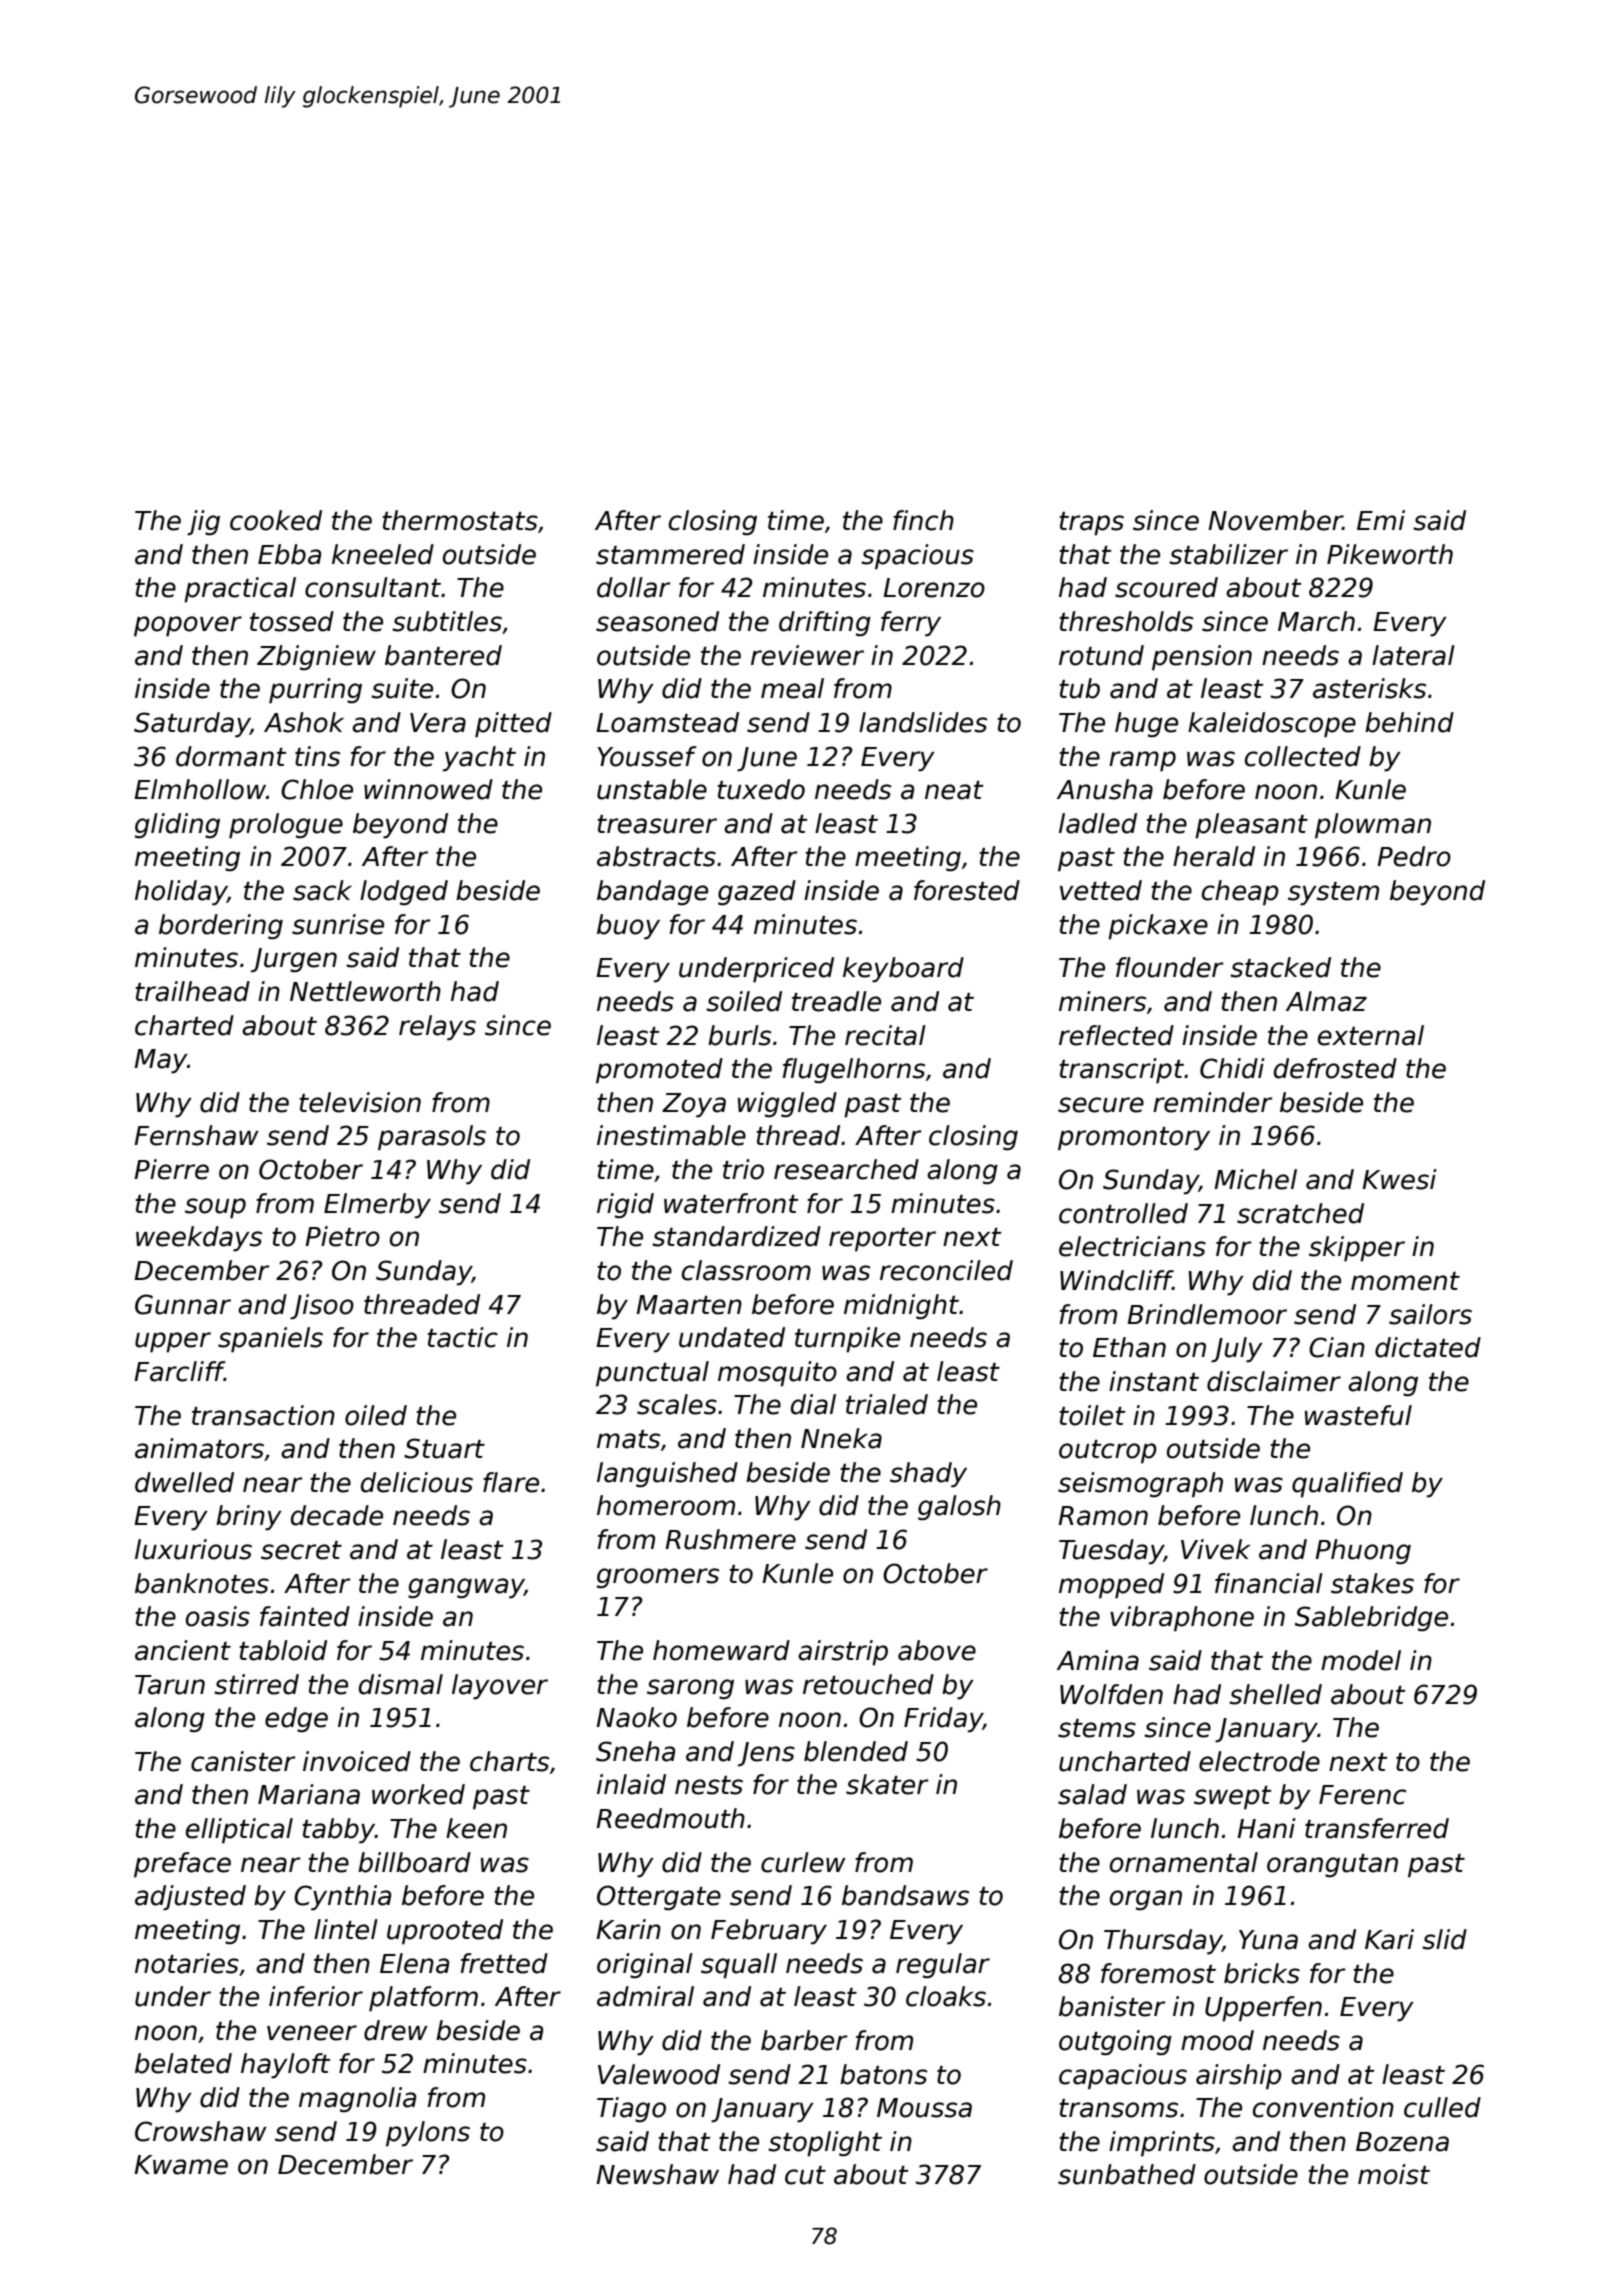 This screenshot has height=2292, width=1620. Describe the element at coordinates (402, 688) in the screenshot. I see `suite` at that location.
